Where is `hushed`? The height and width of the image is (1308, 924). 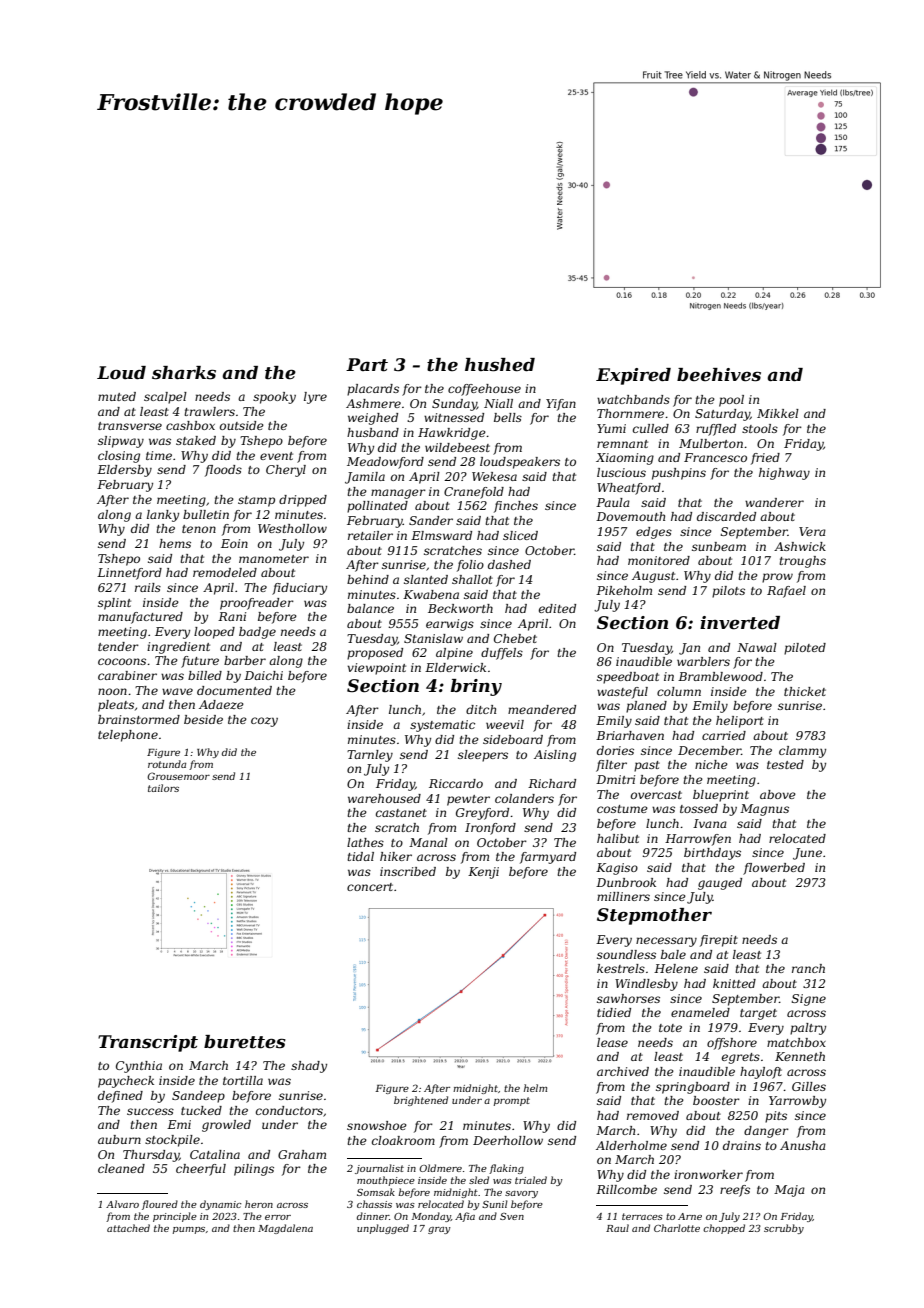 hushed is located at coordinates (500, 365).
